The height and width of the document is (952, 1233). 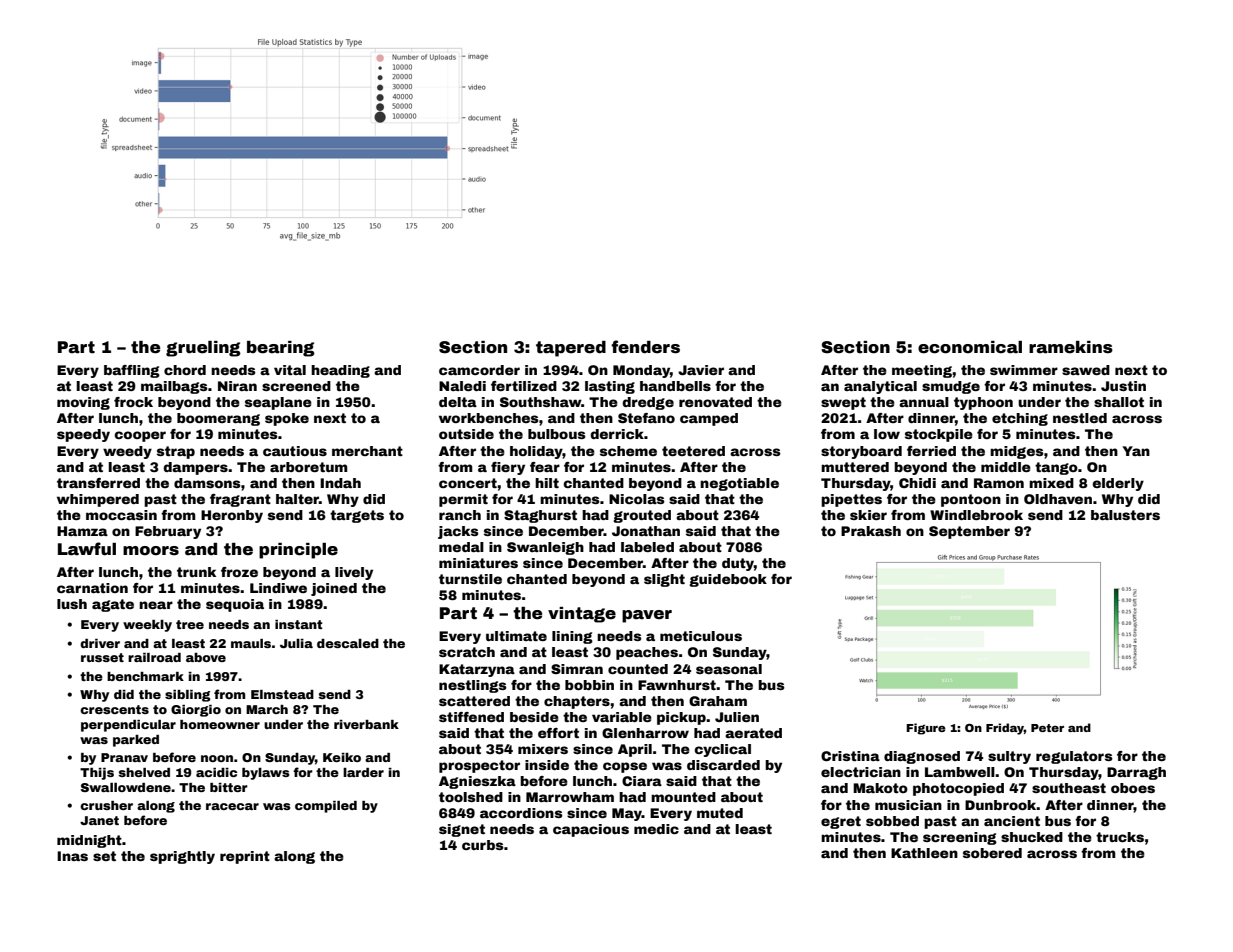 I want to click on Julien, so click(x=737, y=717).
